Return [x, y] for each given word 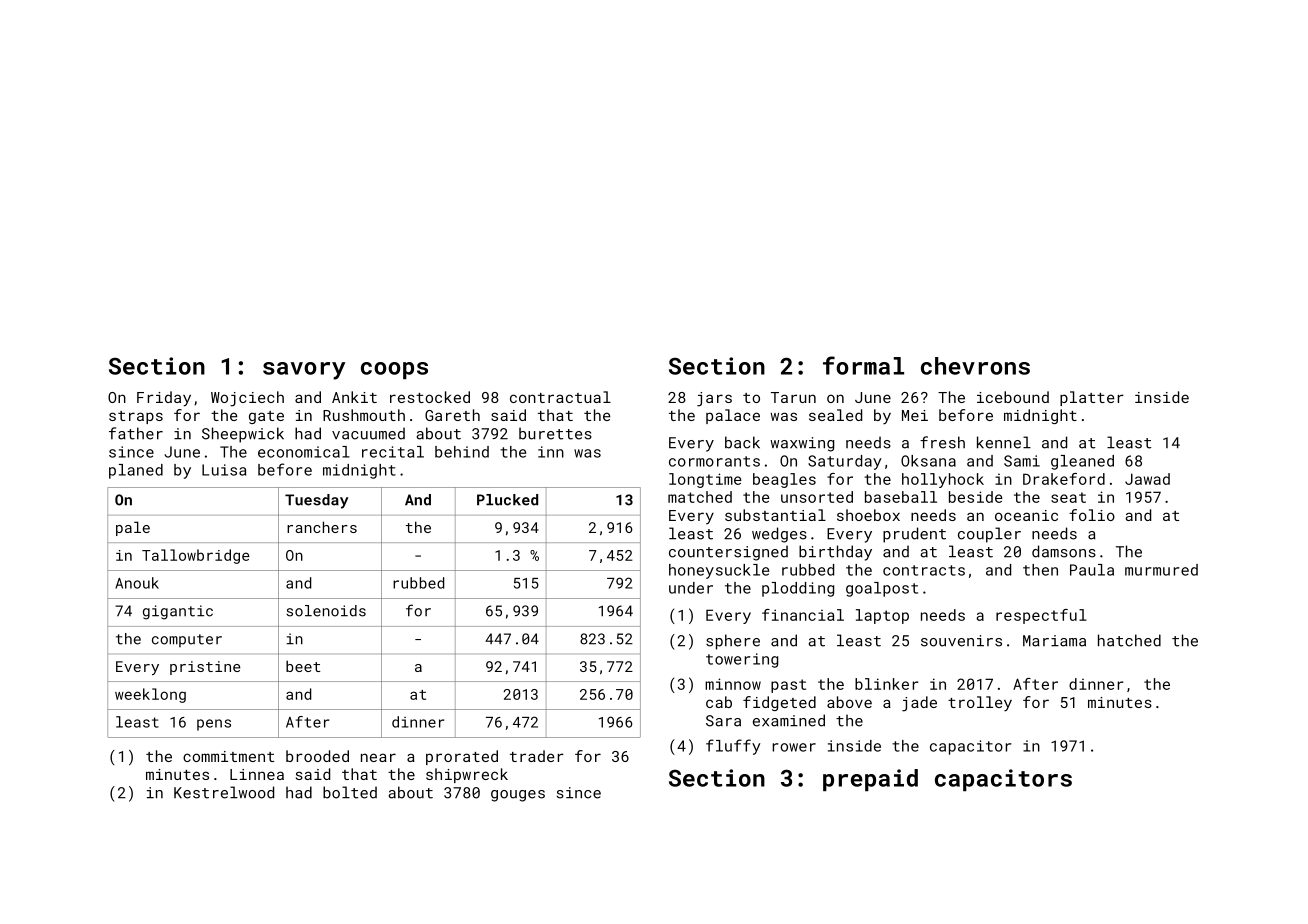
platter [1092, 398]
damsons [1064, 551]
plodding [798, 589]
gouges [518, 796]
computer [187, 640]
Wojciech [247, 399]
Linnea [257, 774]
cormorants [714, 461]
